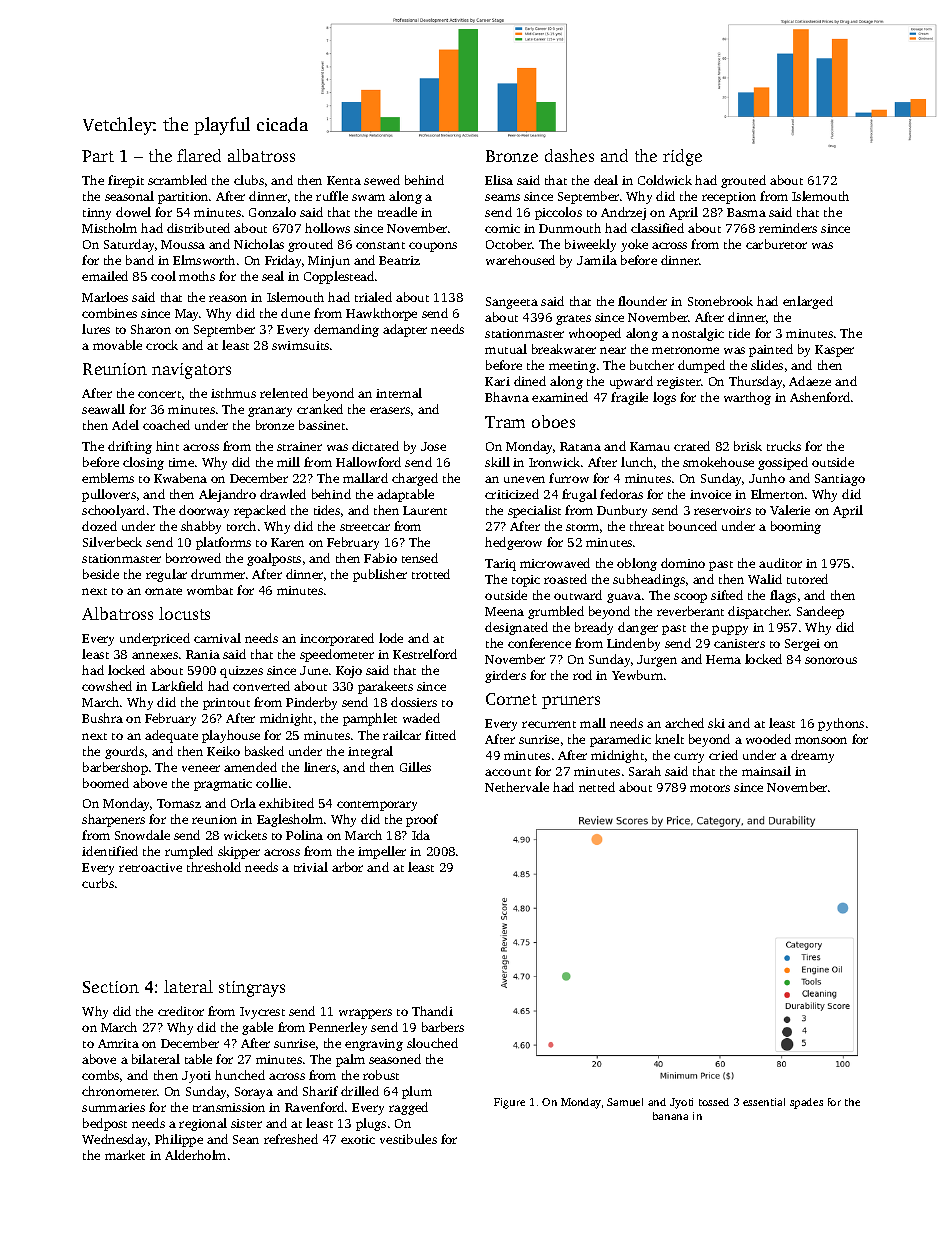  I want to click on trotted, so click(431, 574).
